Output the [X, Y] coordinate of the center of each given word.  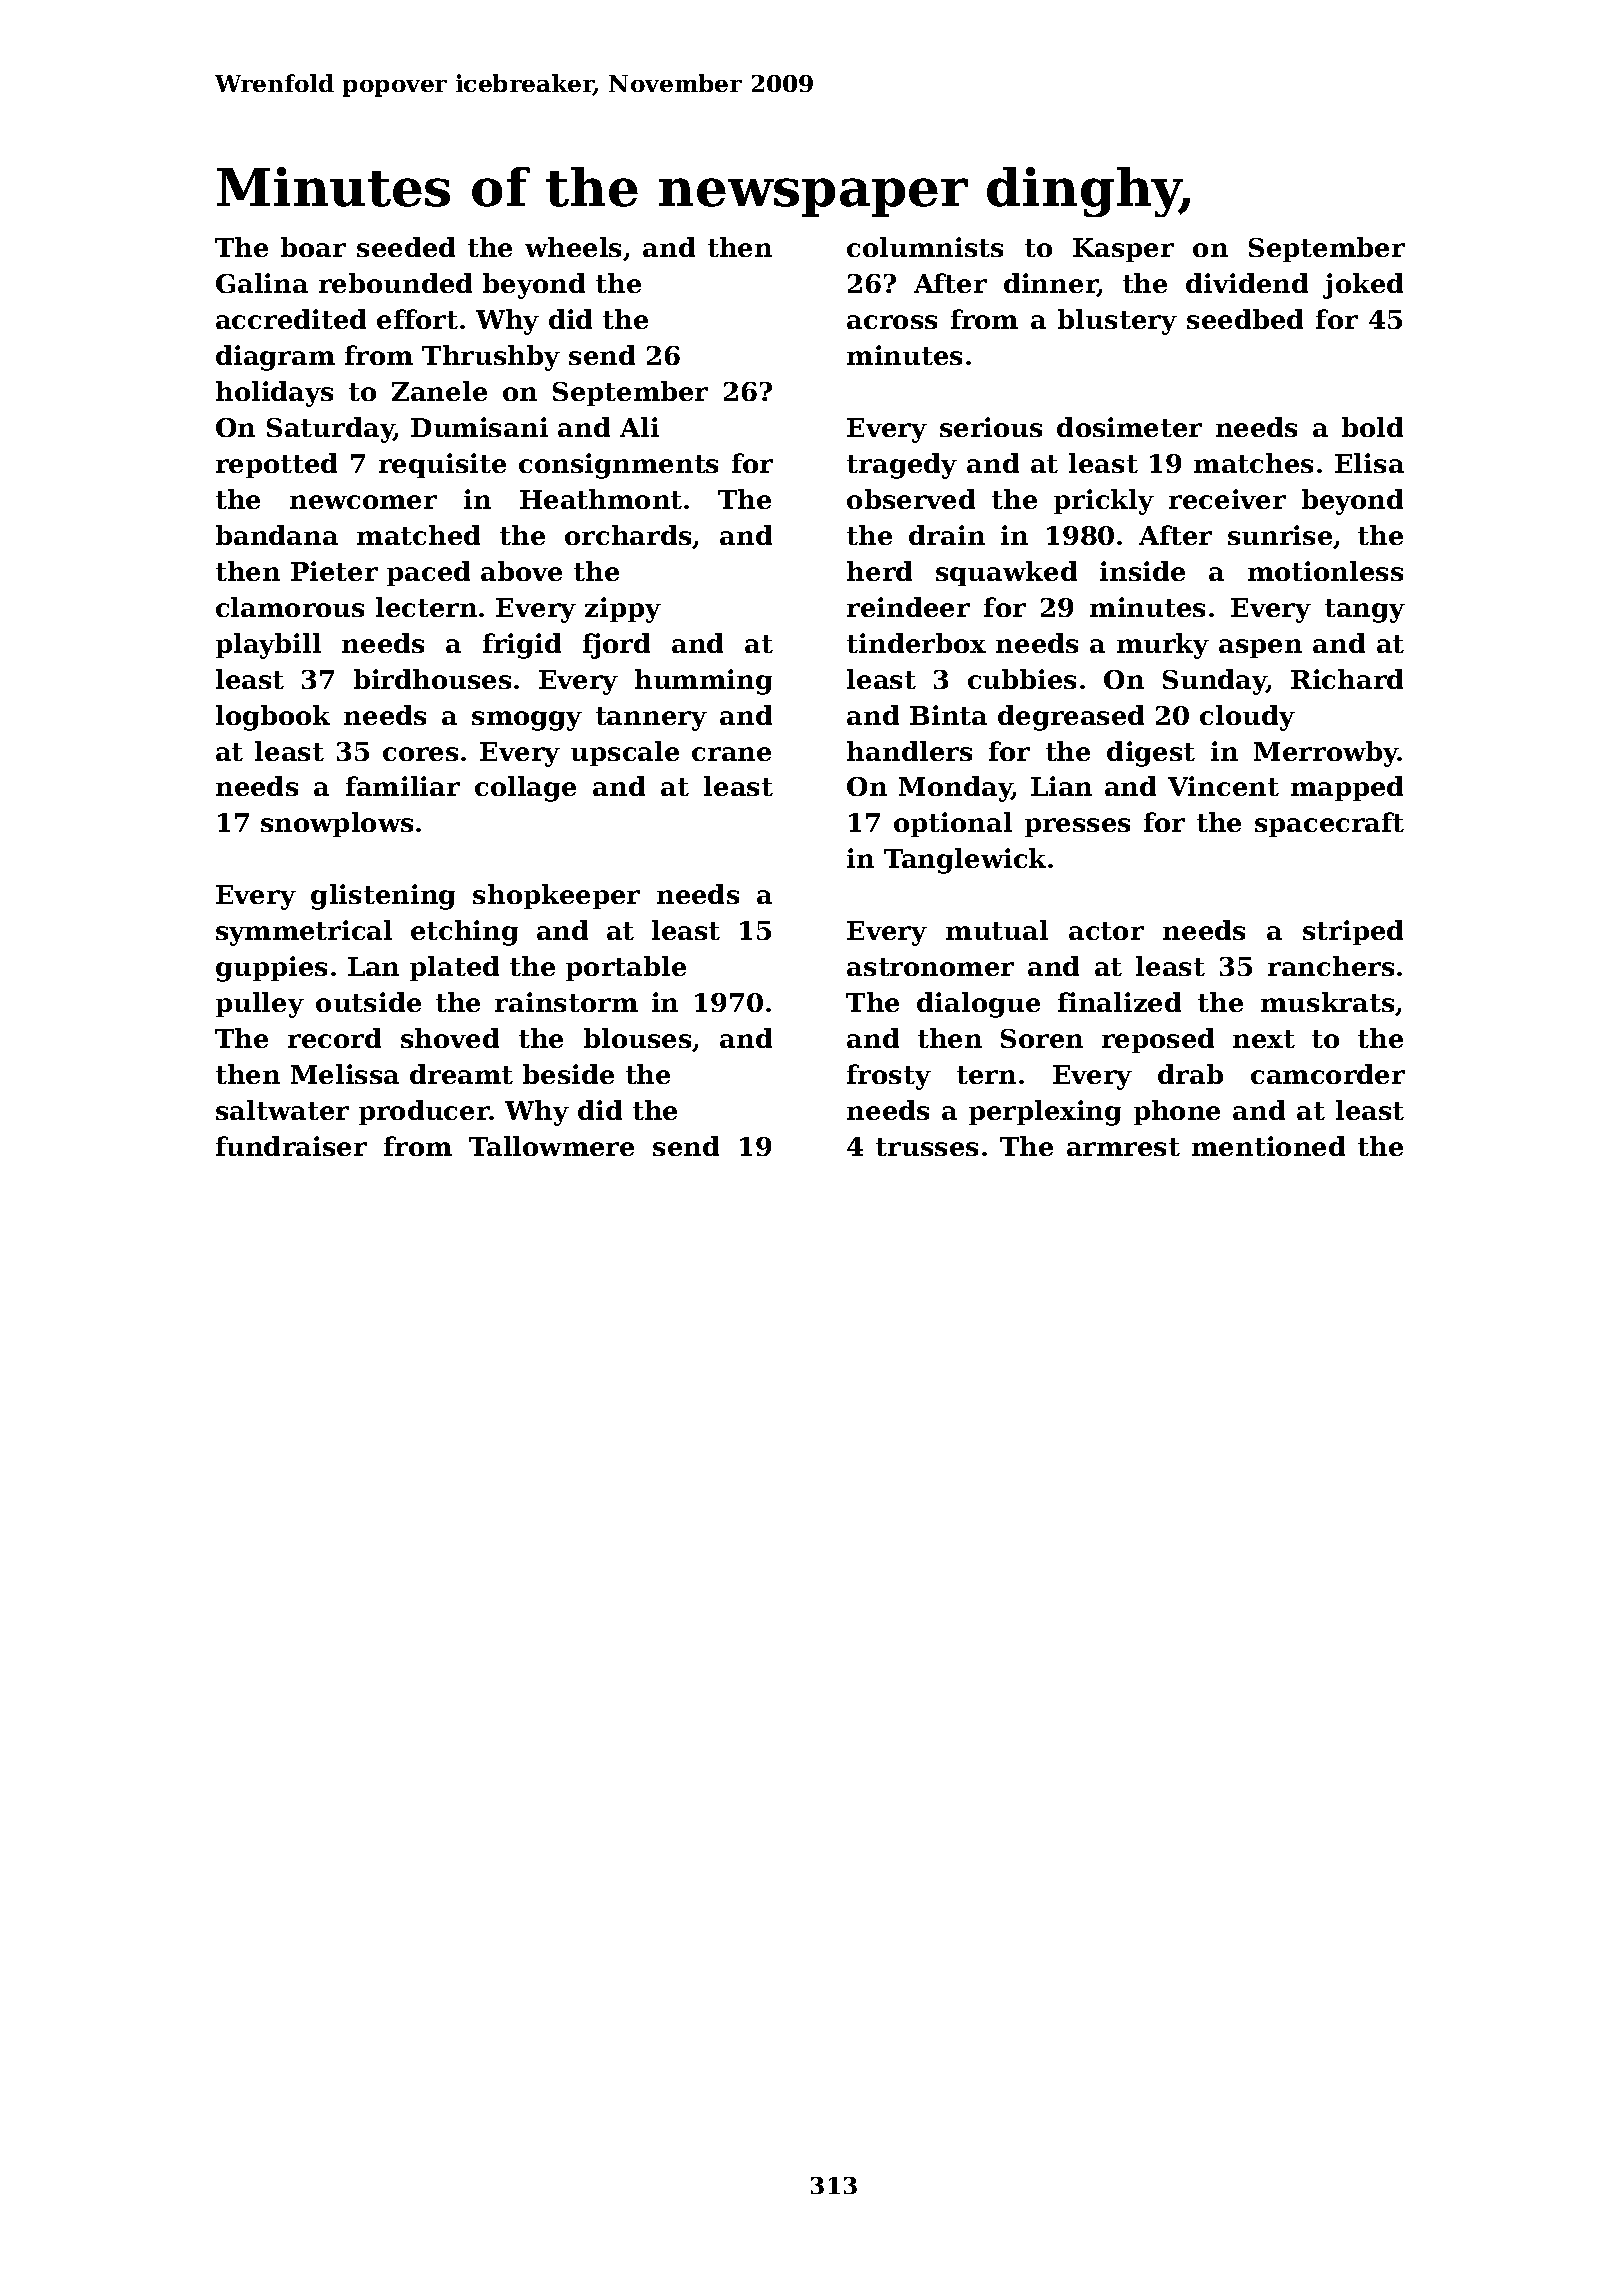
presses [1077, 827]
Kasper [1123, 250]
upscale [625, 753]
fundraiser [291, 1146]
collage [525, 789]
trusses [927, 1147]
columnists [925, 247]
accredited [291, 319]
